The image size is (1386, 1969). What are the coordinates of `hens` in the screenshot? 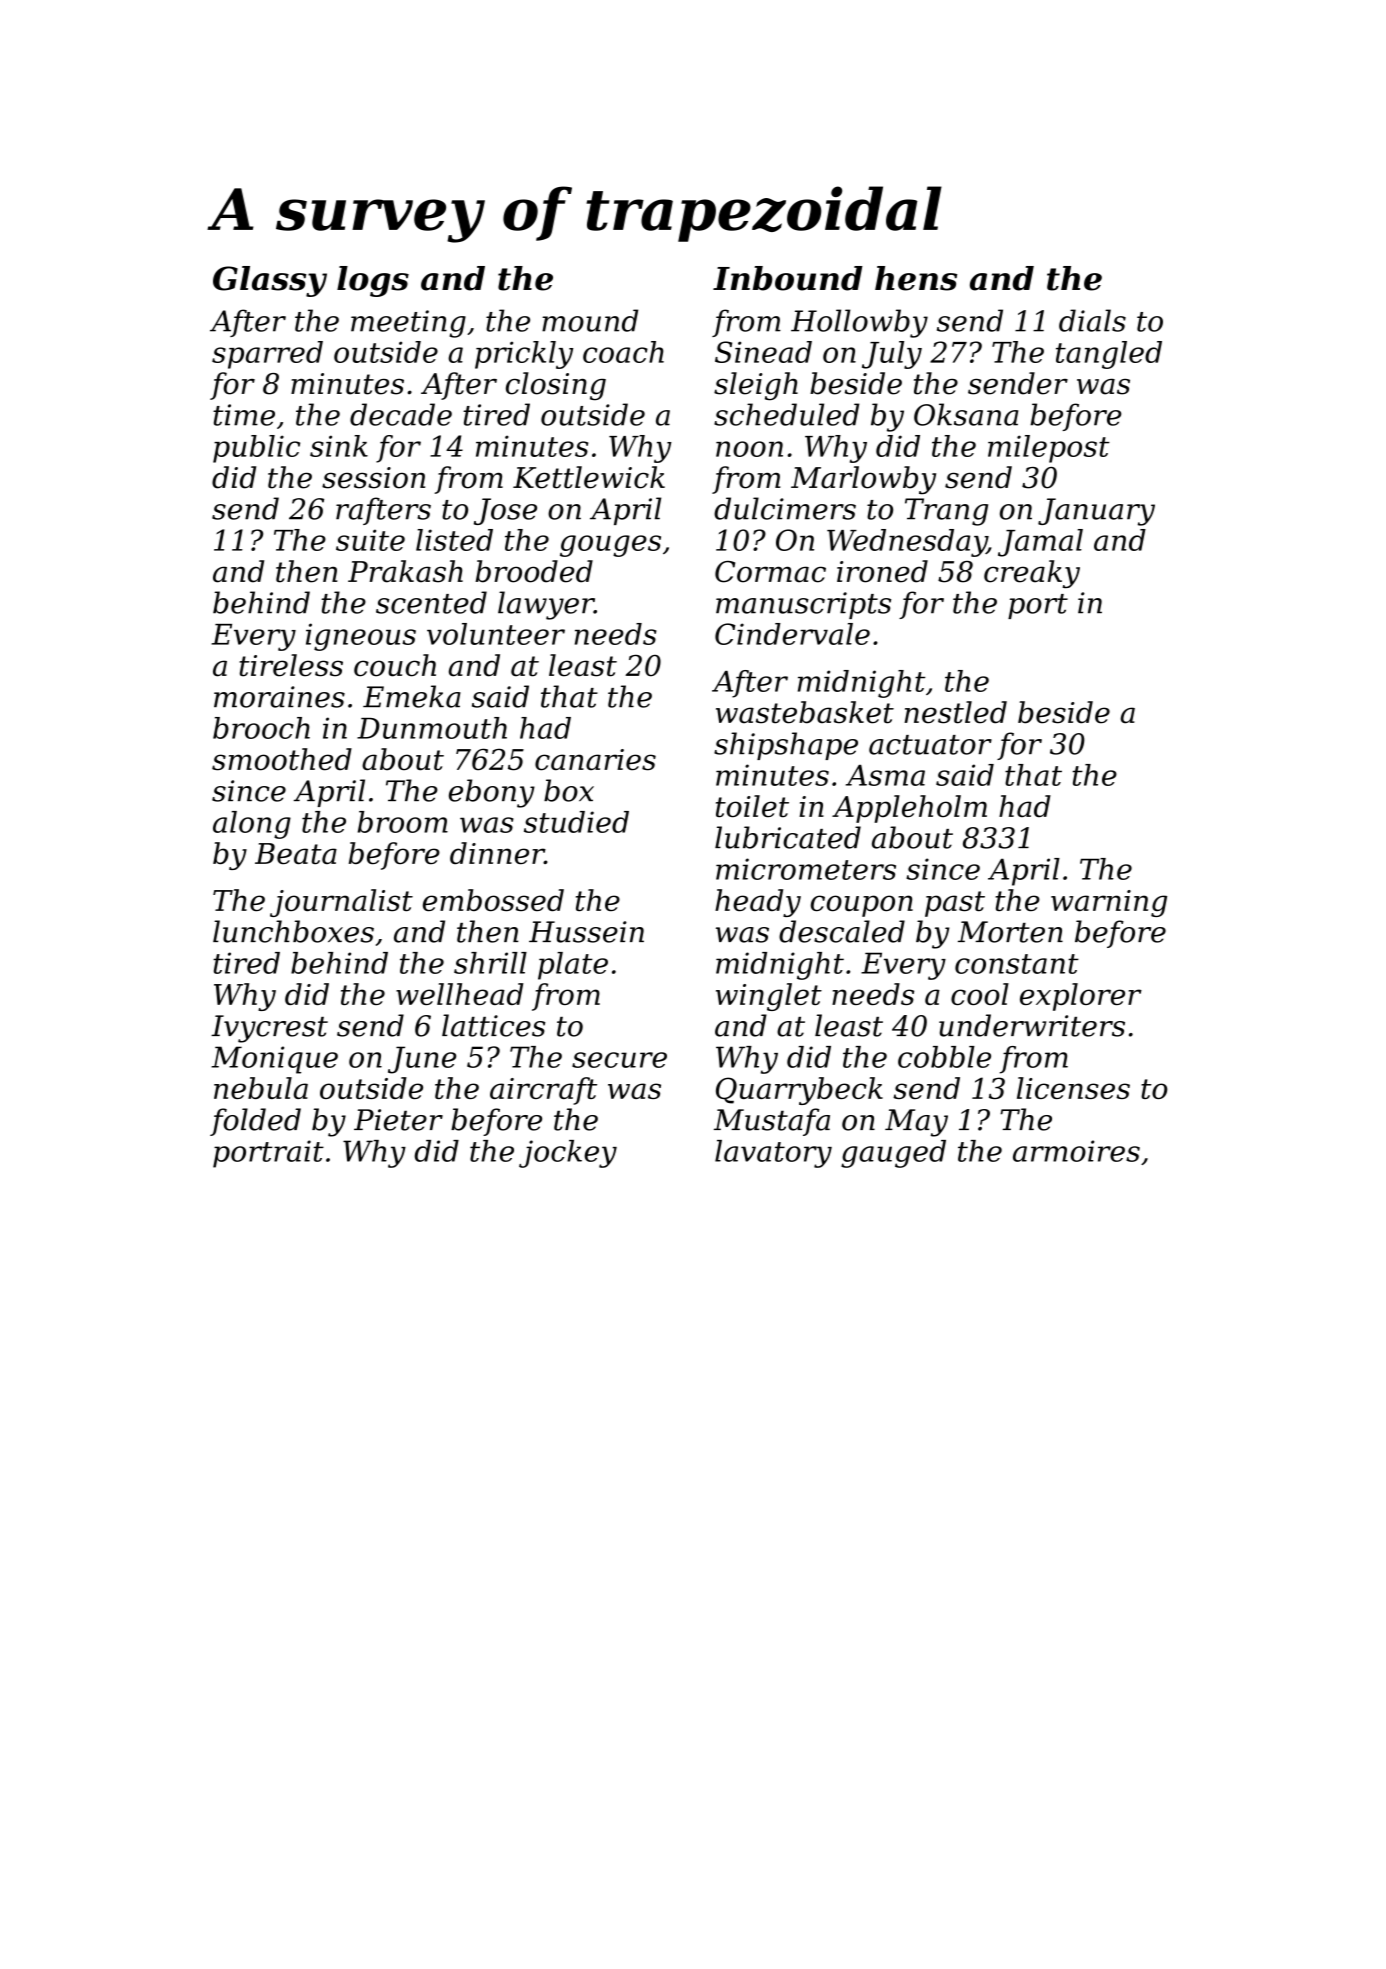 It's located at (916, 278).
